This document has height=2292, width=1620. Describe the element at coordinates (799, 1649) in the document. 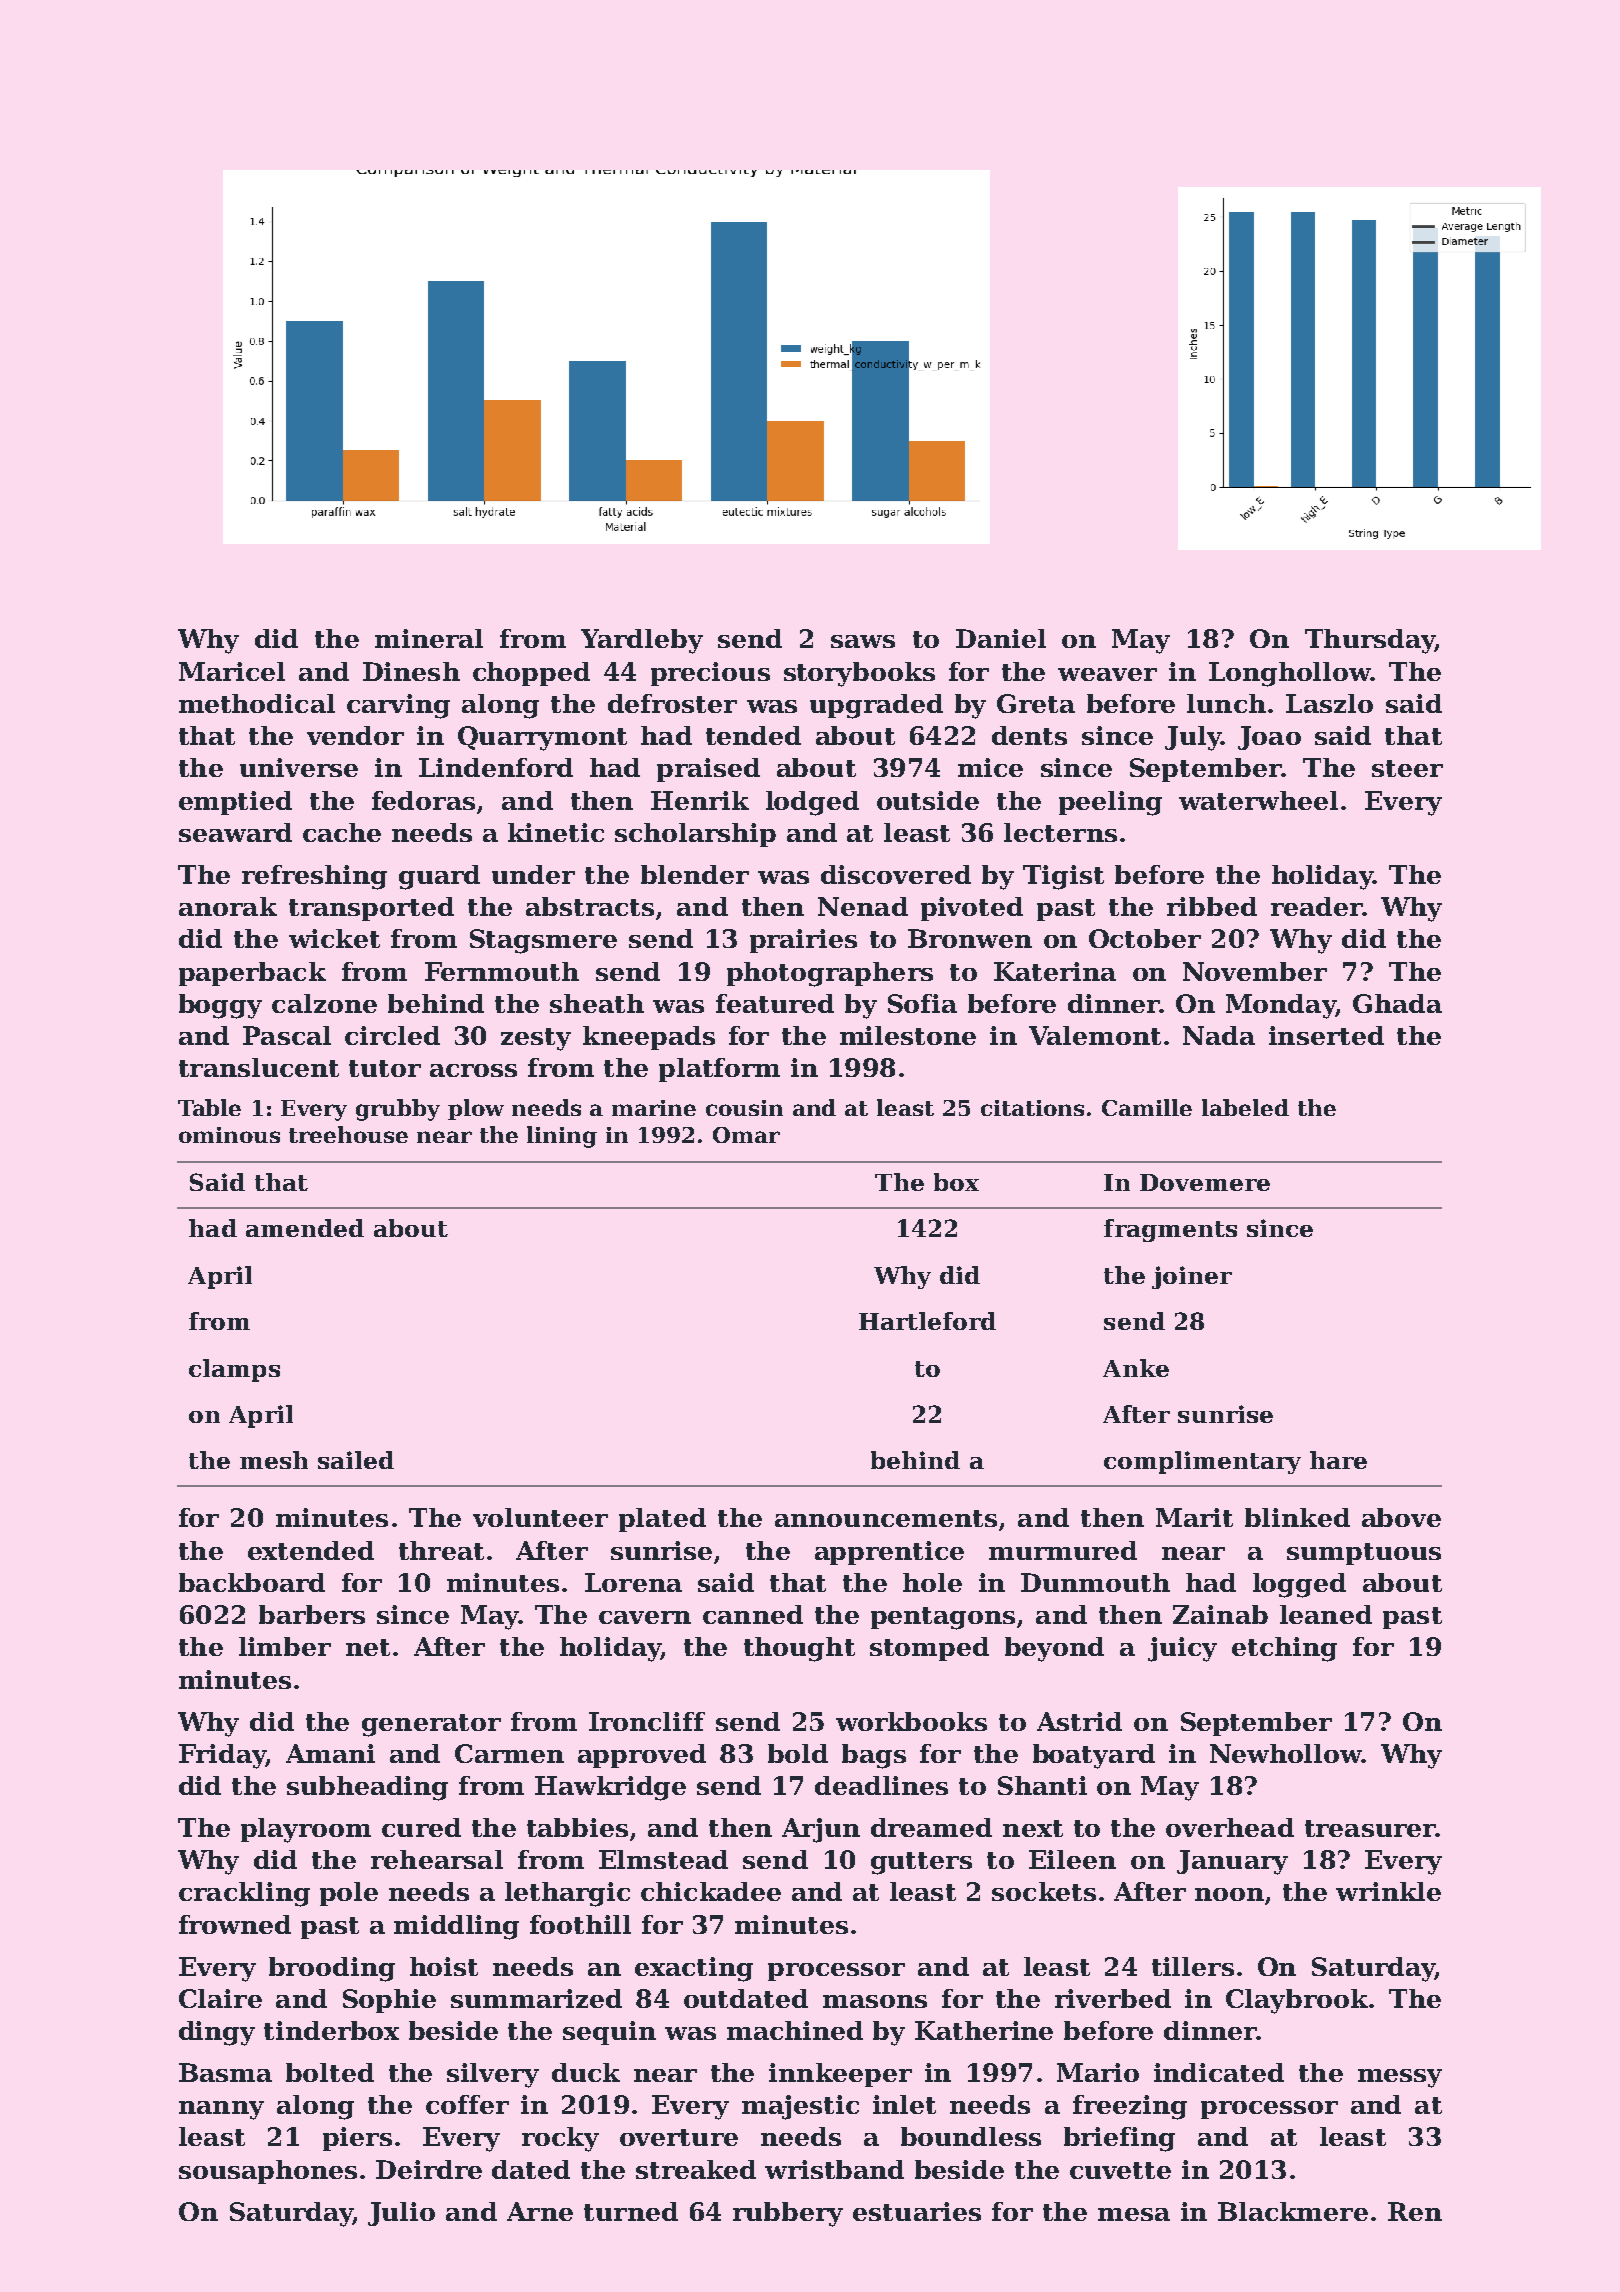

I see `thought` at that location.
